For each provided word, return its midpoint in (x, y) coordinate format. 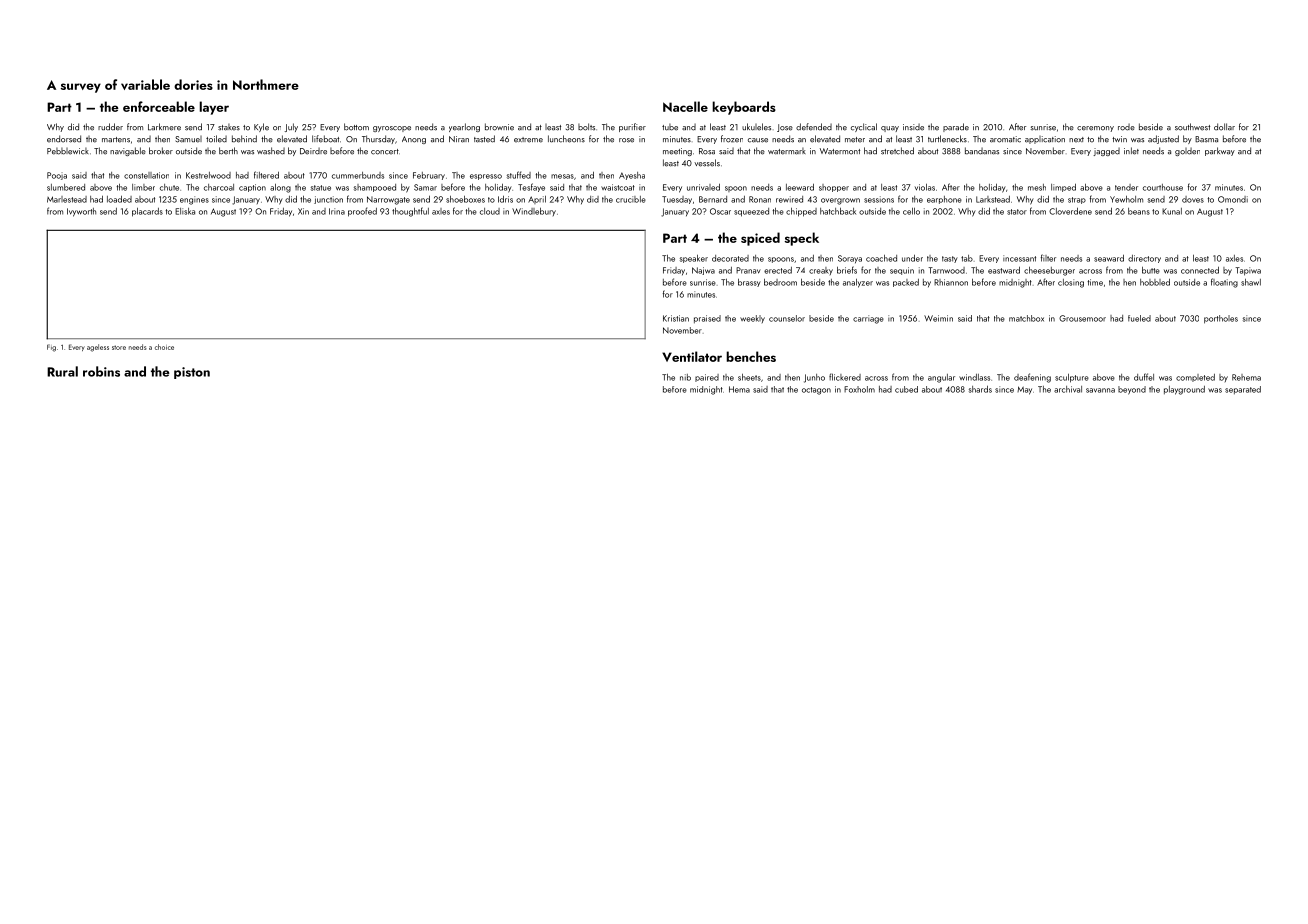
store (119, 347)
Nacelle (685, 106)
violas (925, 187)
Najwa (703, 271)
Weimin (938, 318)
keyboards (744, 108)
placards (147, 212)
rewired (789, 199)
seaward (1109, 258)
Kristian (676, 318)
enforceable (159, 106)
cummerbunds (358, 175)
